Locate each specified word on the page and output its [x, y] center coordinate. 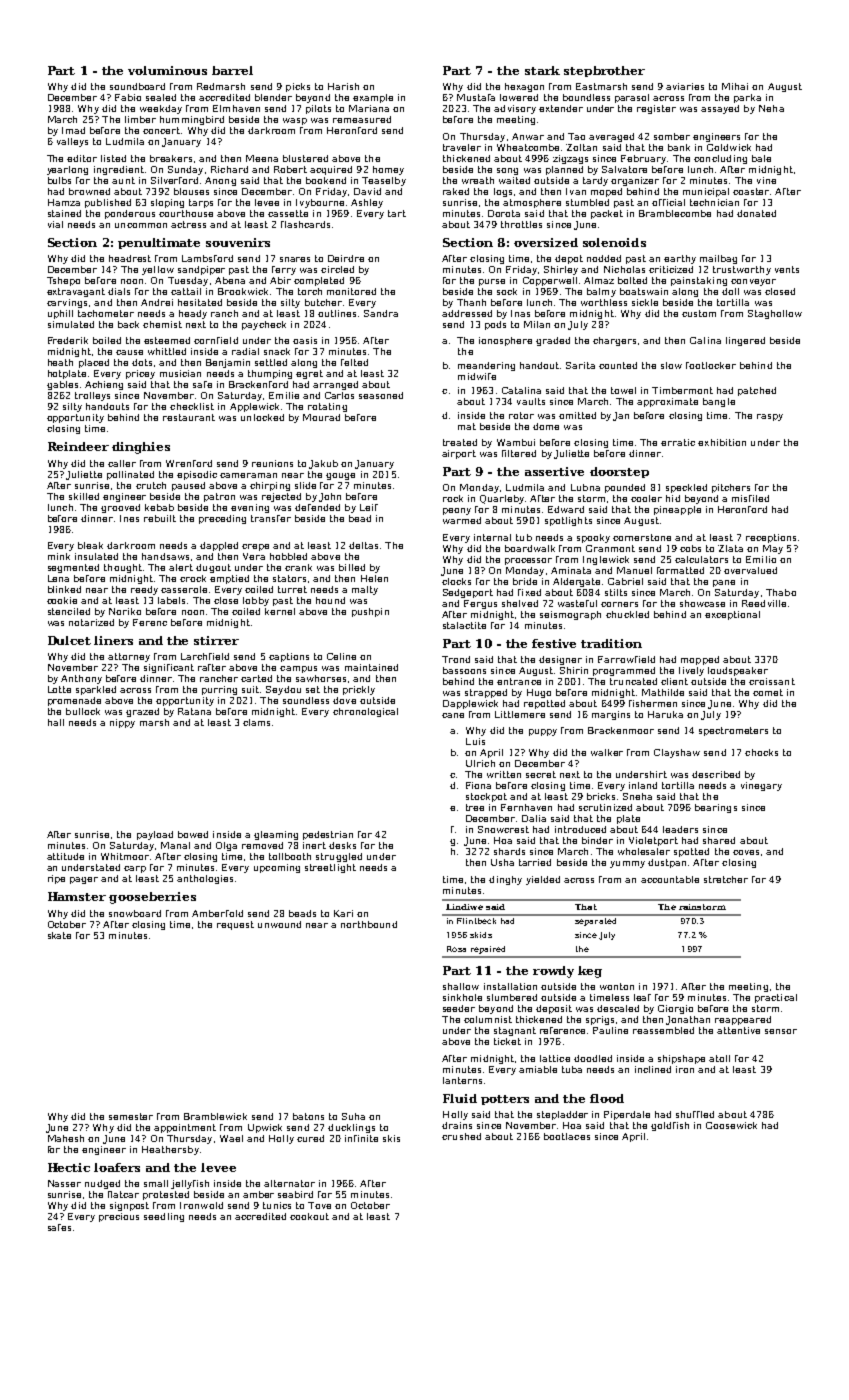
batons [308, 1116]
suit [250, 689]
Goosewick [731, 1125]
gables [62, 385]
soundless [306, 700]
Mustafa [476, 97]
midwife [477, 376]
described [716, 774]
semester [131, 1116]
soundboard [137, 86]
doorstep [619, 472]
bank [679, 147]
